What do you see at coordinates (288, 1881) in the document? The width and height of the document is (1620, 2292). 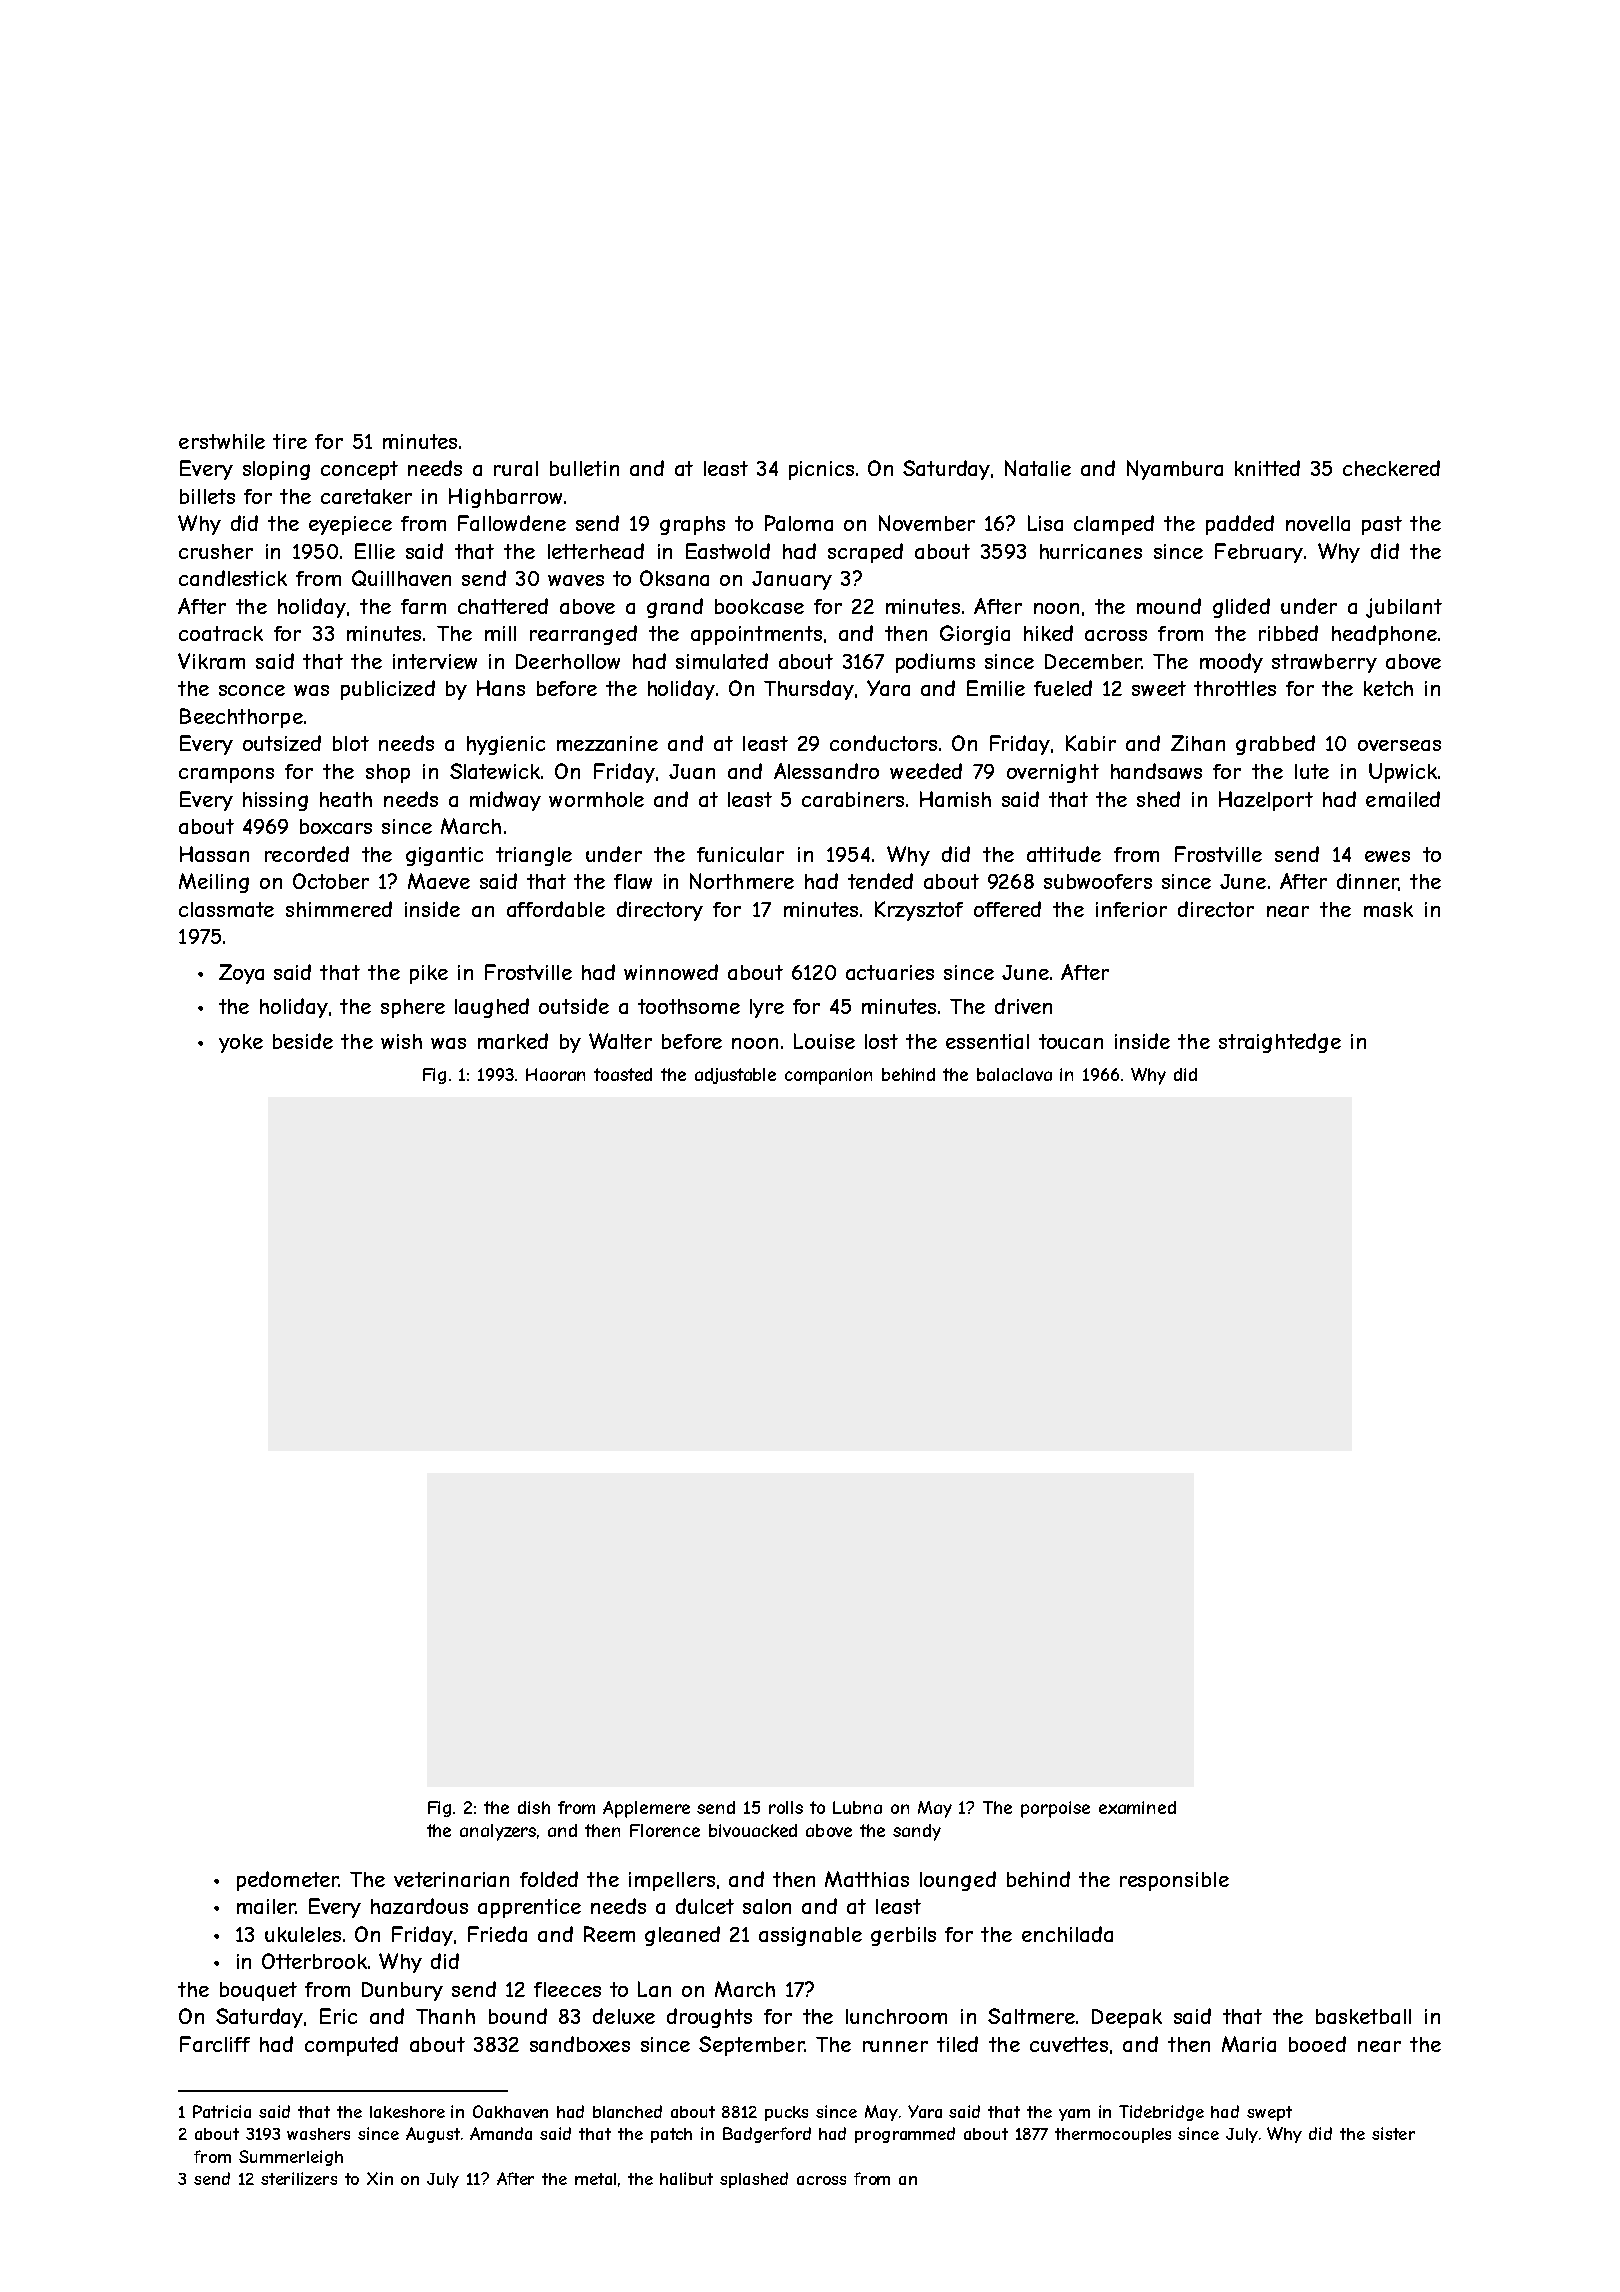 I see `pedometer` at bounding box center [288, 1881].
